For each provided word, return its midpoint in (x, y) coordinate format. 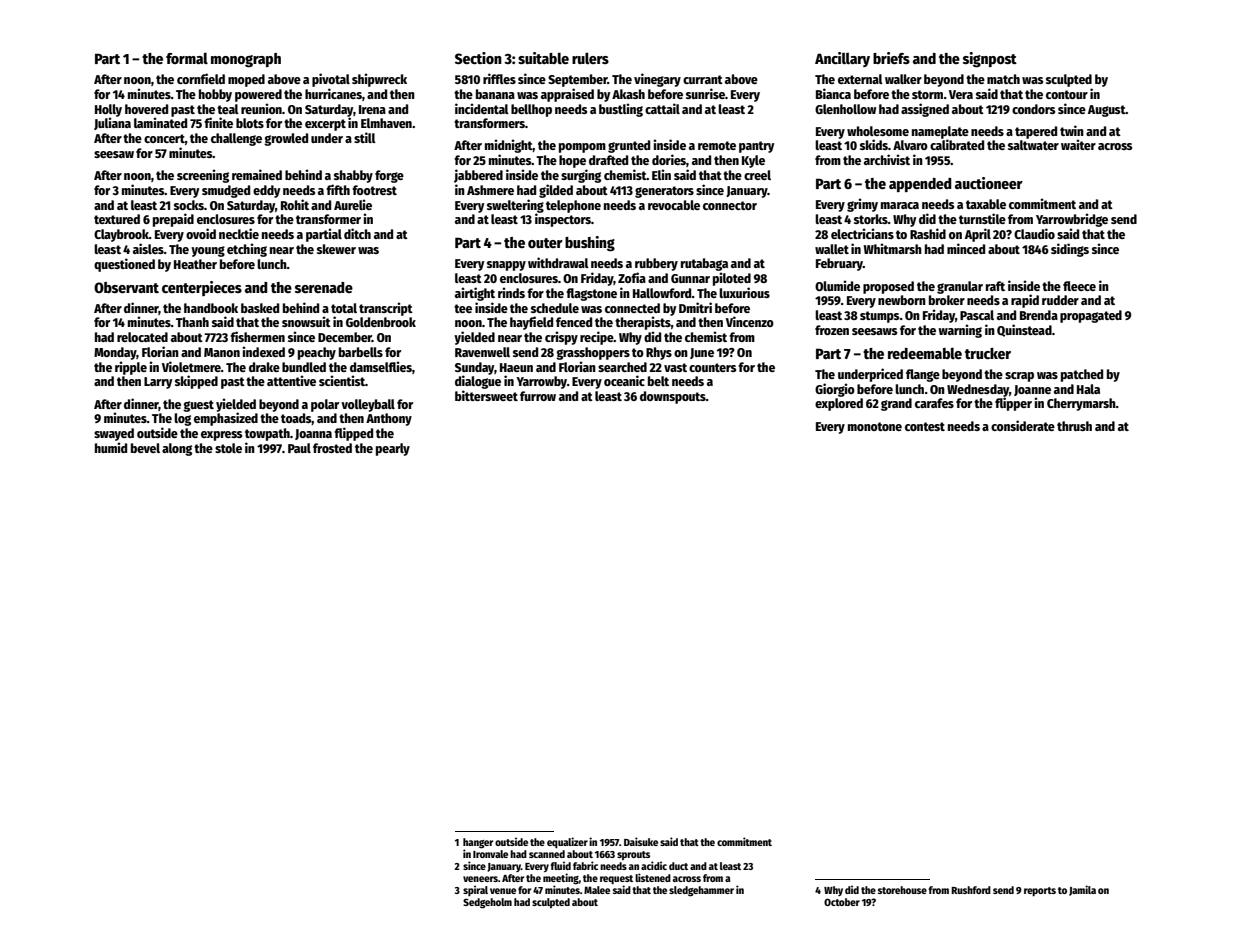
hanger (478, 843)
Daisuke (641, 841)
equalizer (567, 842)
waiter (1078, 144)
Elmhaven (386, 123)
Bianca (833, 93)
